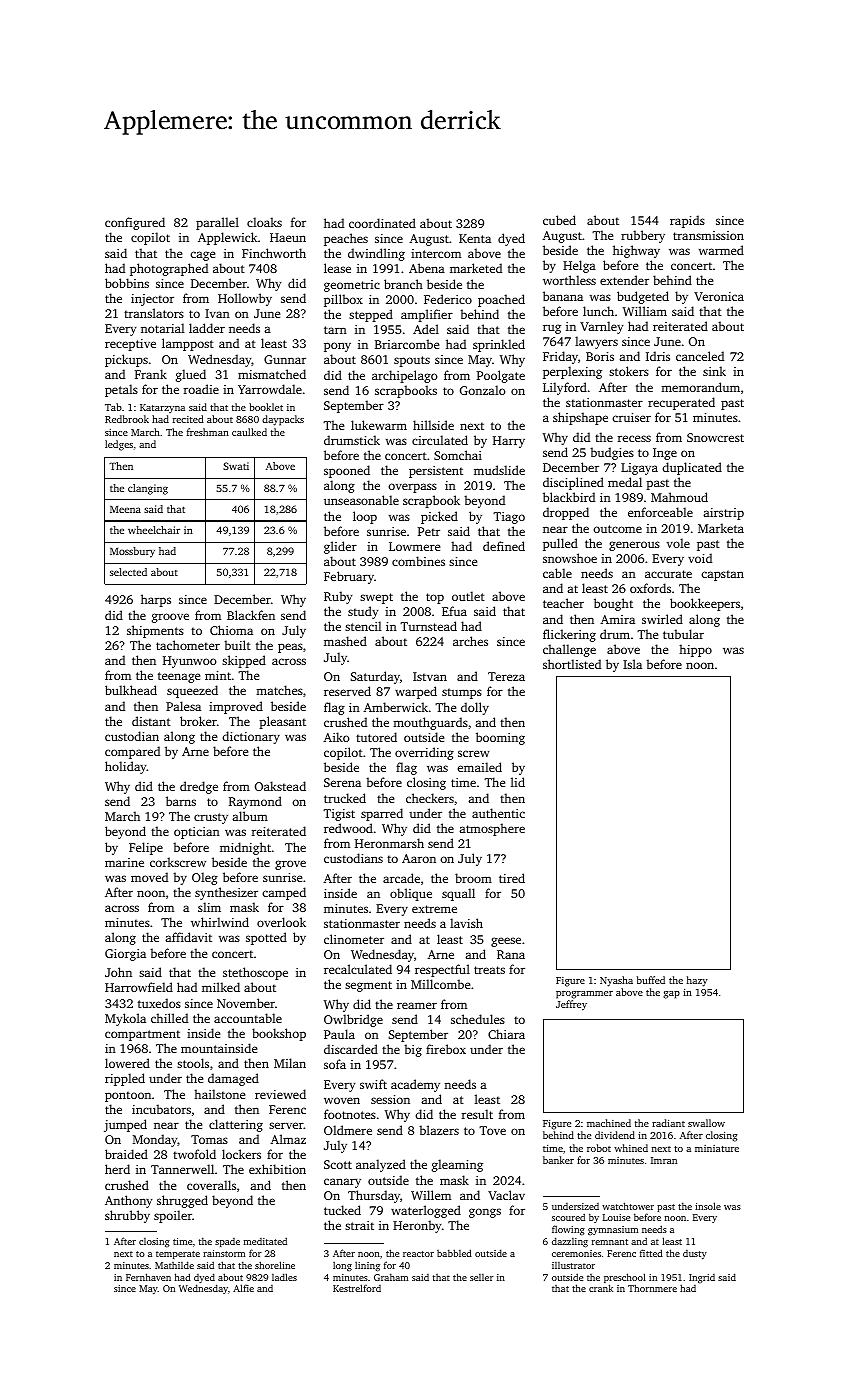  I want to click on Kenta, so click(475, 238).
